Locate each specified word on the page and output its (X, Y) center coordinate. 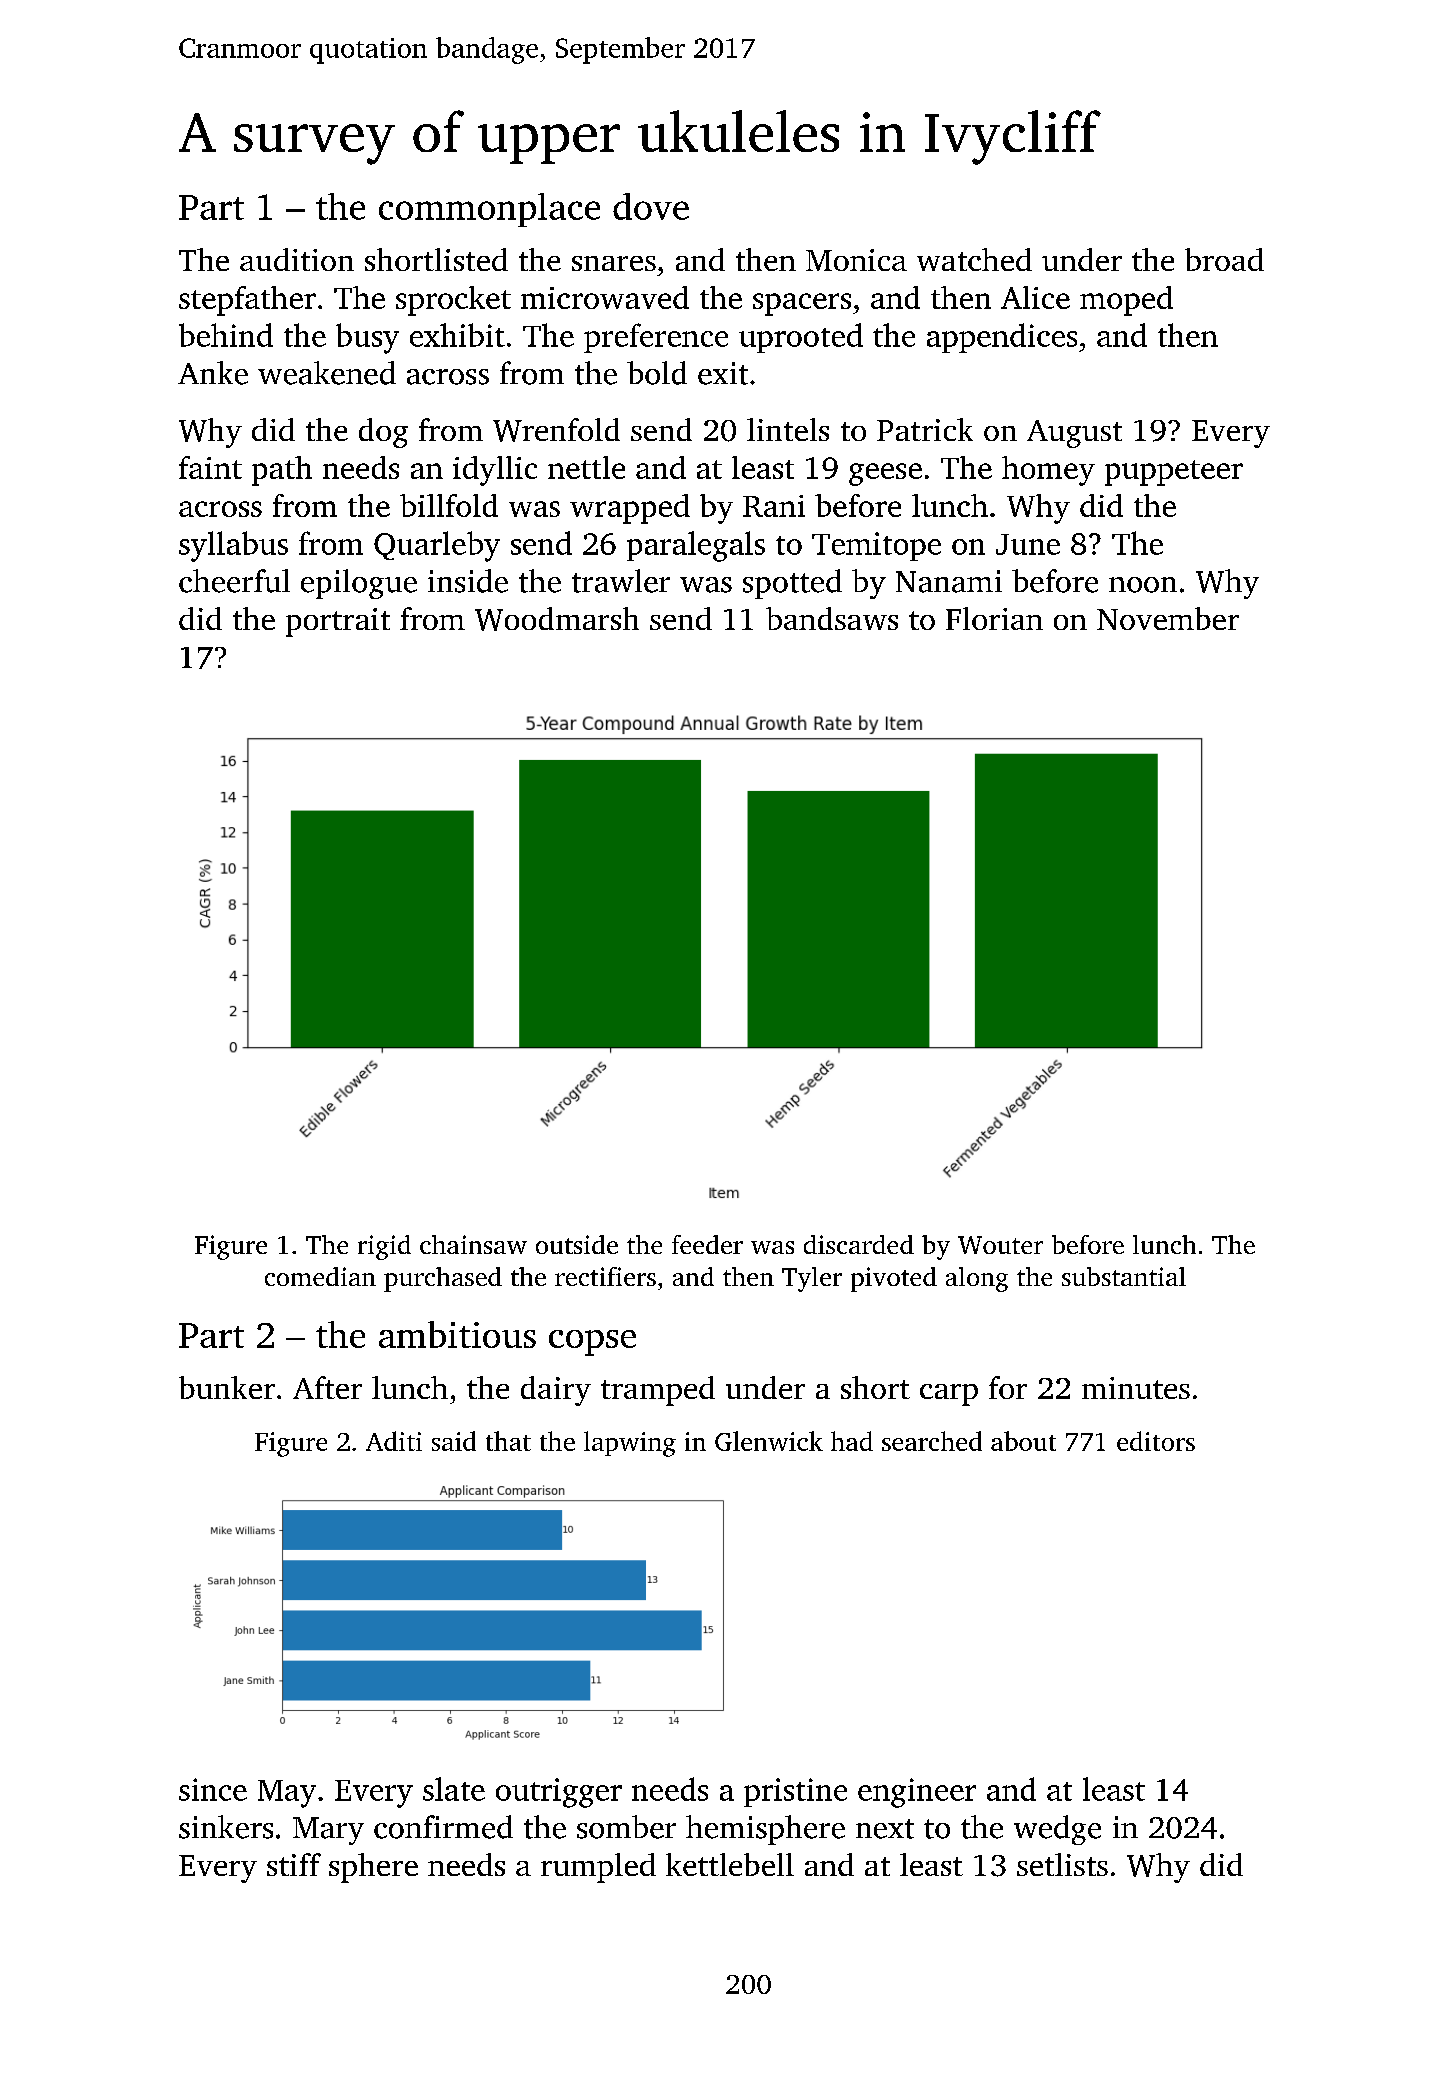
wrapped (630, 509)
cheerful (234, 581)
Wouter (1000, 1245)
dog (383, 433)
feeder (707, 1244)
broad (1224, 259)
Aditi (394, 1441)
